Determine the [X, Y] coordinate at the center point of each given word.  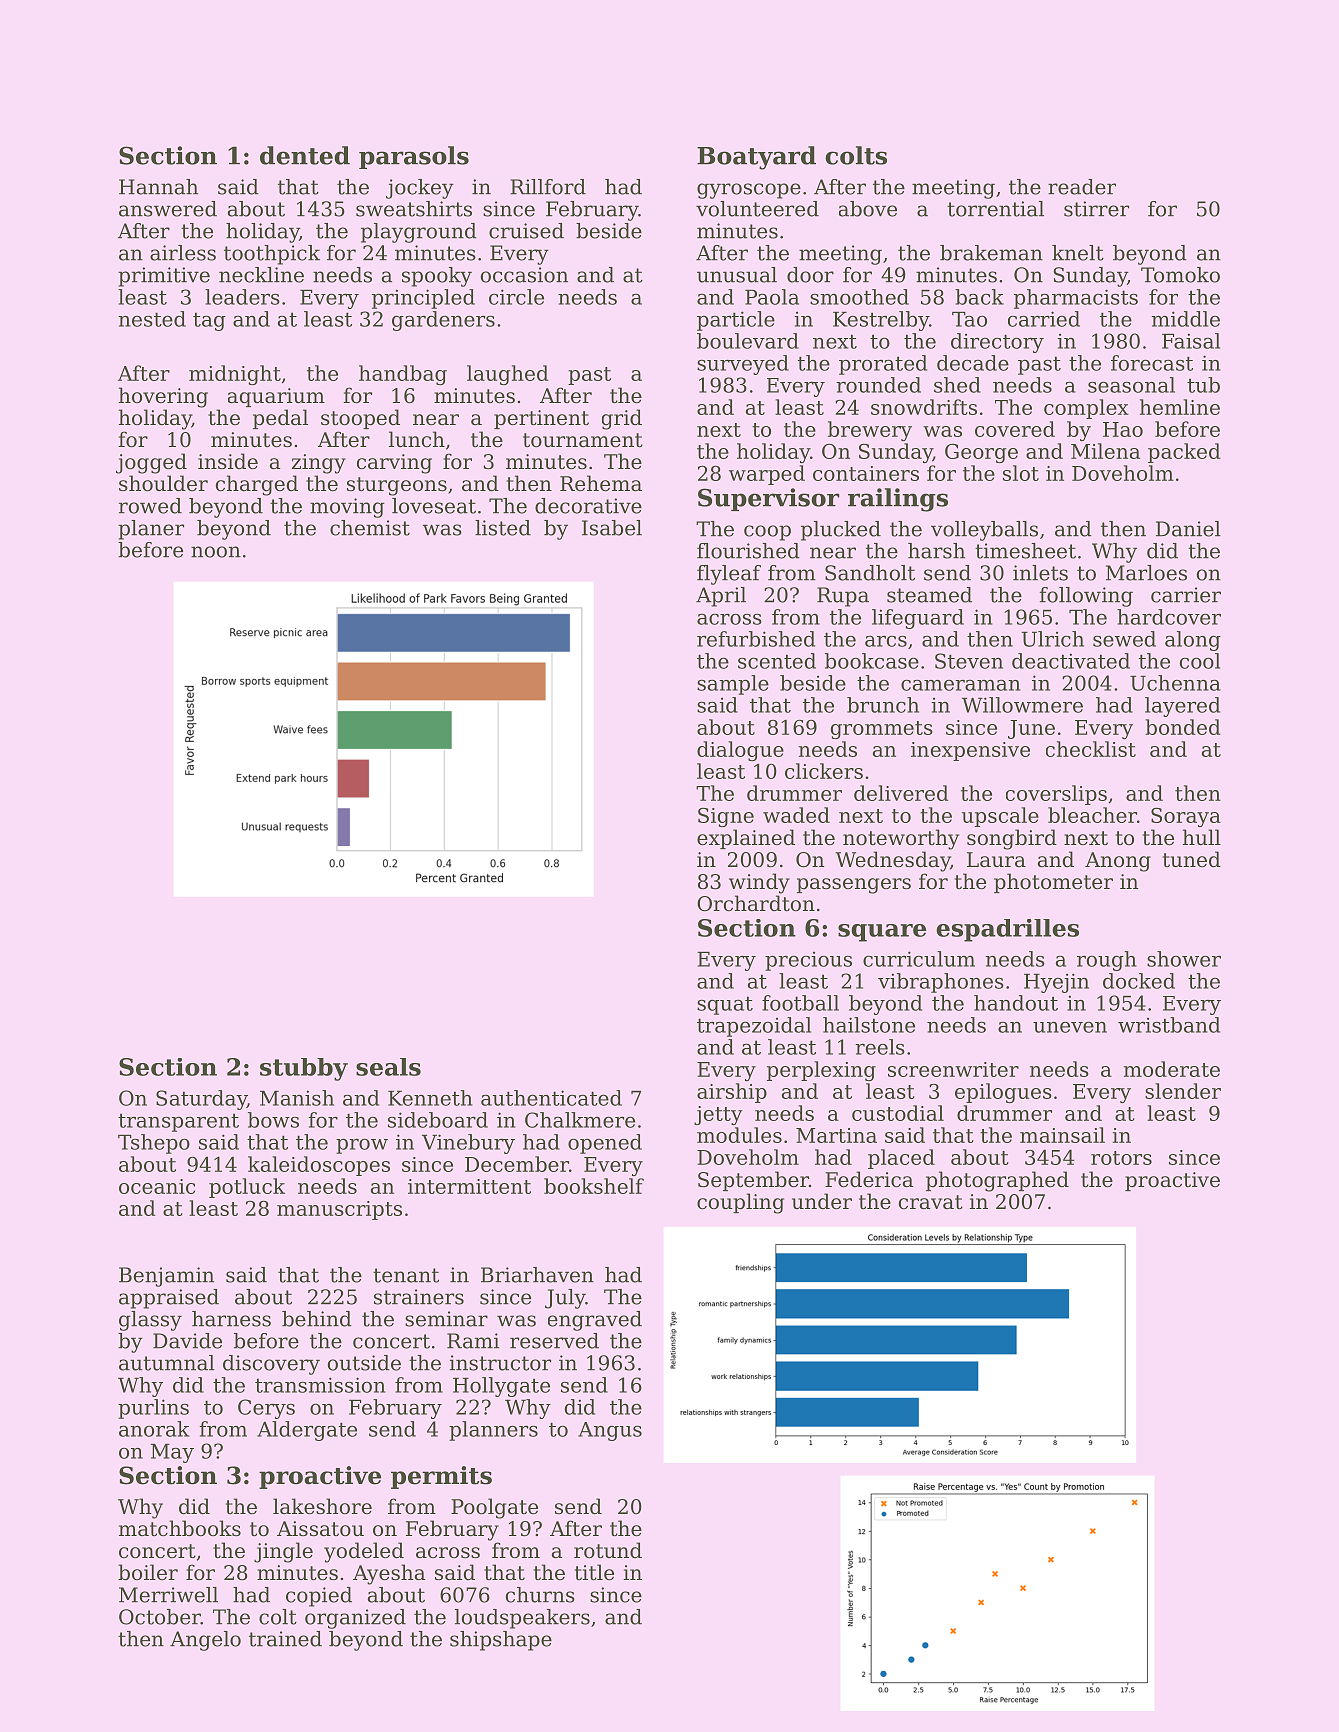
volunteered [757, 209]
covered [1015, 429]
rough [1107, 961]
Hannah [158, 187]
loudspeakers [522, 1619]
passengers [854, 886]
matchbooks [180, 1528]
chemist [370, 528]
